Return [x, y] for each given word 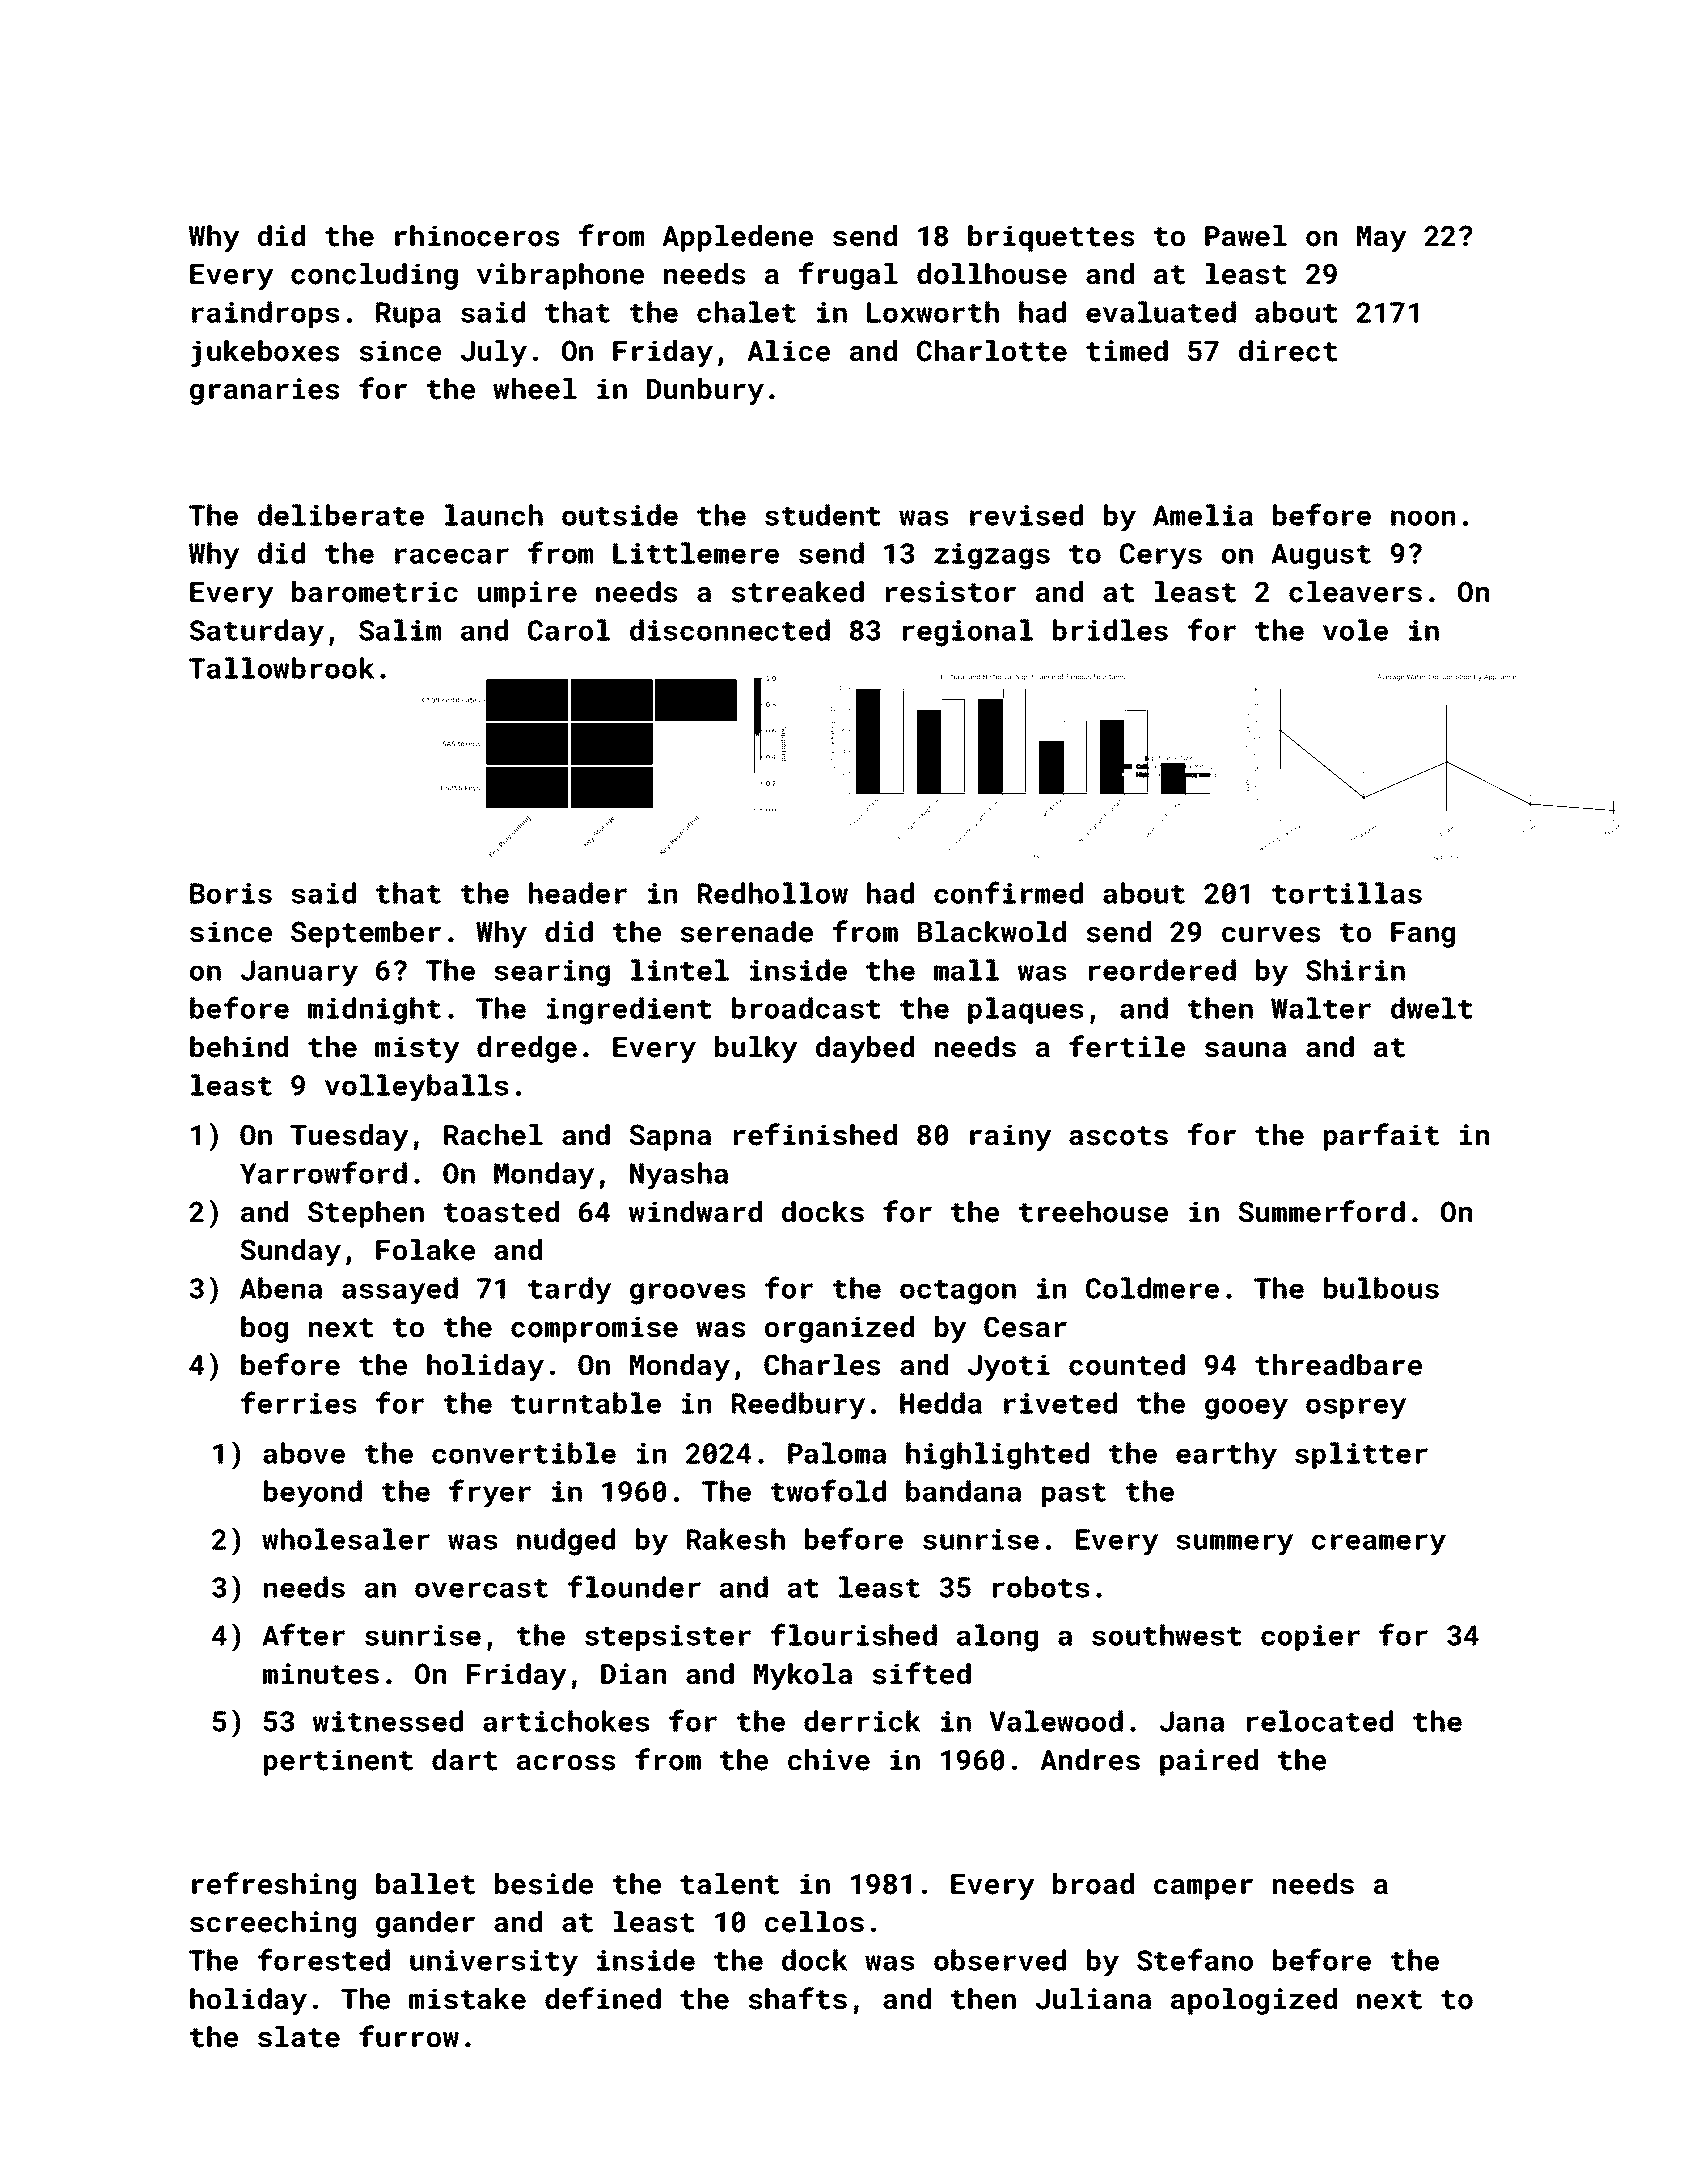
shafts [798, 1998]
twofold [828, 1490]
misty [417, 1049]
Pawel [1246, 236]
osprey [1356, 1409]
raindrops [266, 314]
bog [264, 1329]
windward [695, 1212]
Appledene [737, 238]
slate [299, 2037]
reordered [1162, 970]
